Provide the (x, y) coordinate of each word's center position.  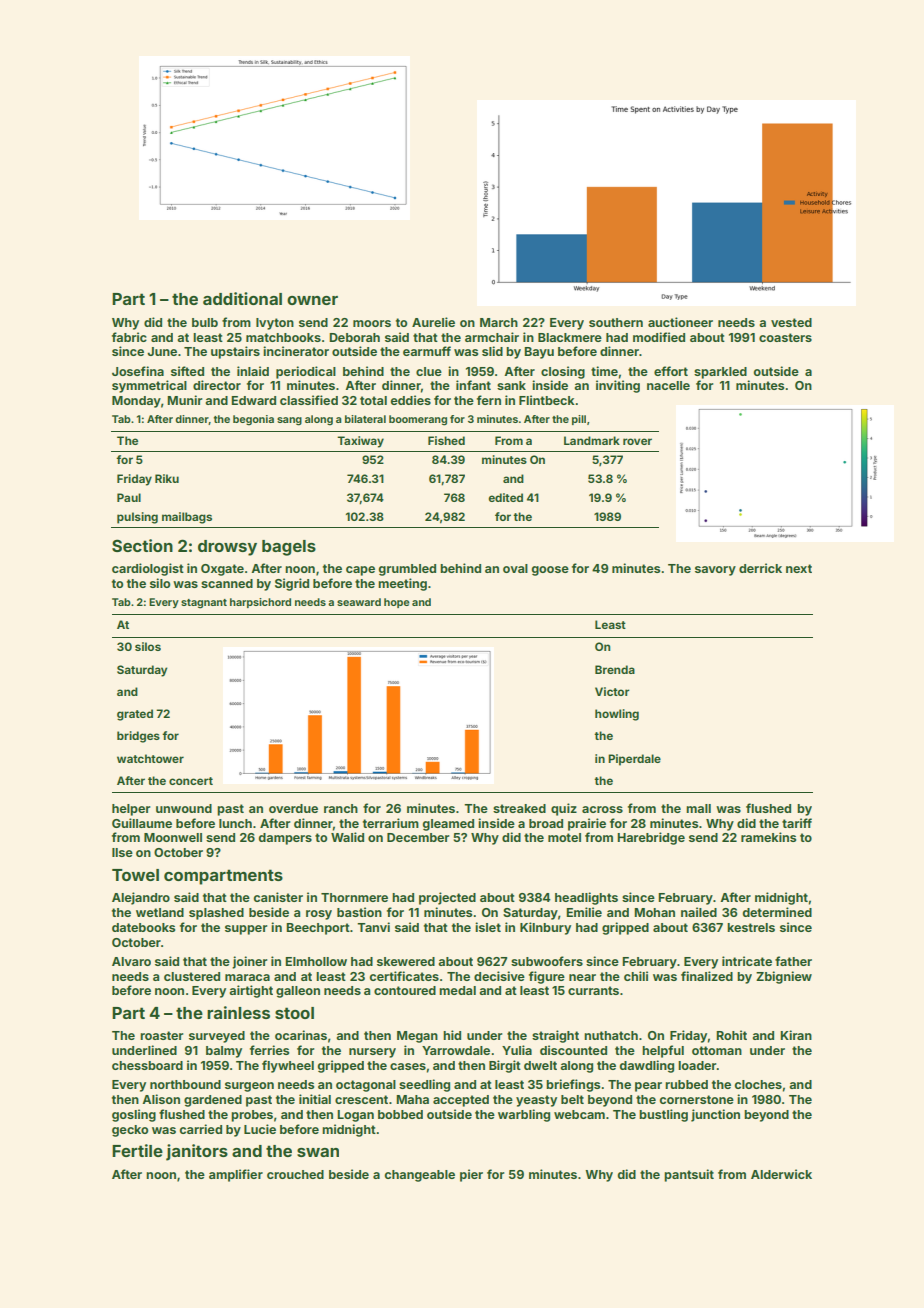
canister (278, 897)
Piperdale (634, 760)
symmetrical (149, 386)
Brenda (615, 669)
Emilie (584, 912)
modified (659, 337)
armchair (492, 337)
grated (135, 715)
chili (636, 976)
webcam (579, 1114)
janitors (197, 1152)
